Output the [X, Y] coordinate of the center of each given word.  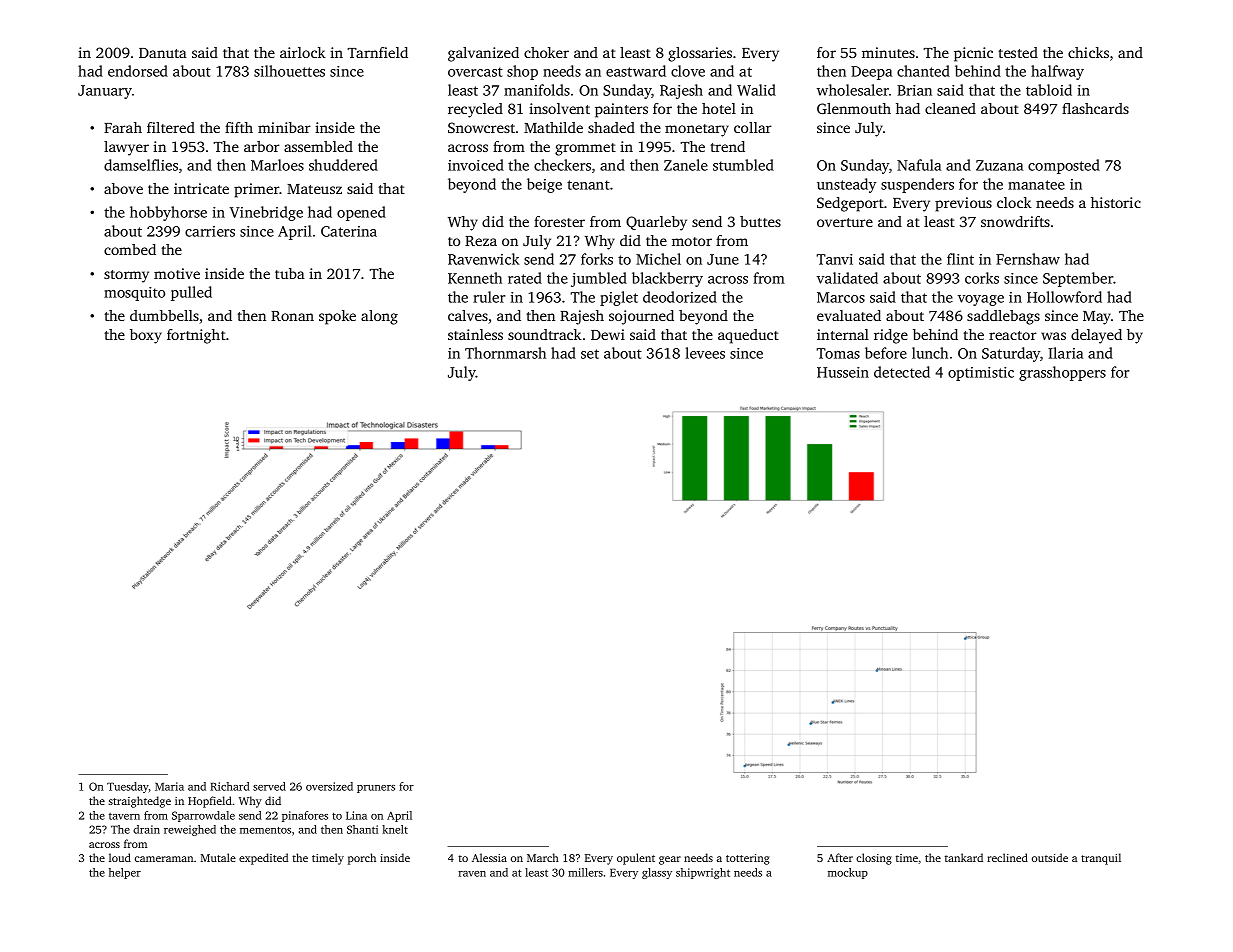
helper [125, 873]
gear [670, 860]
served [269, 786]
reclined [1007, 857]
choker [546, 52]
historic [1116, 202]
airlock [303, 52]
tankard [964, 857]
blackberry [667, 279]
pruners [376, 789]
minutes [888, 52]
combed [130, 249]
